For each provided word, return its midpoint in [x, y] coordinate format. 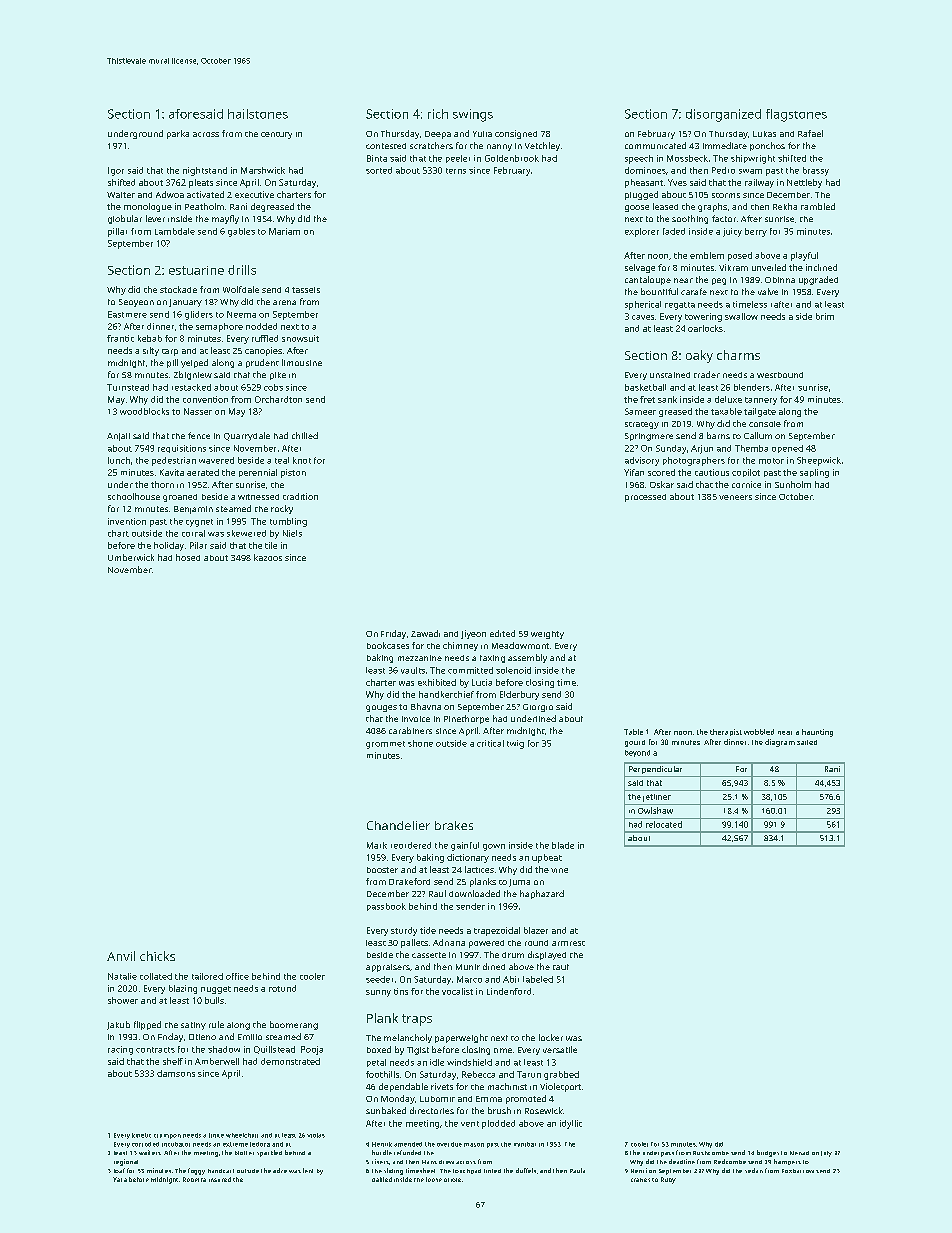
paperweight [461, 1038]
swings [473, 115]
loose [434, 1179]
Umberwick [131, 557]
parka [178, 134]
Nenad [799, 1153]
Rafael [810, 133]
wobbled [759, 732]
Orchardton [278, 399]
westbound [780, 375]
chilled [305, 435]
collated [156, 976]
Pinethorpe [466, 719]
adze [280, 1170]
